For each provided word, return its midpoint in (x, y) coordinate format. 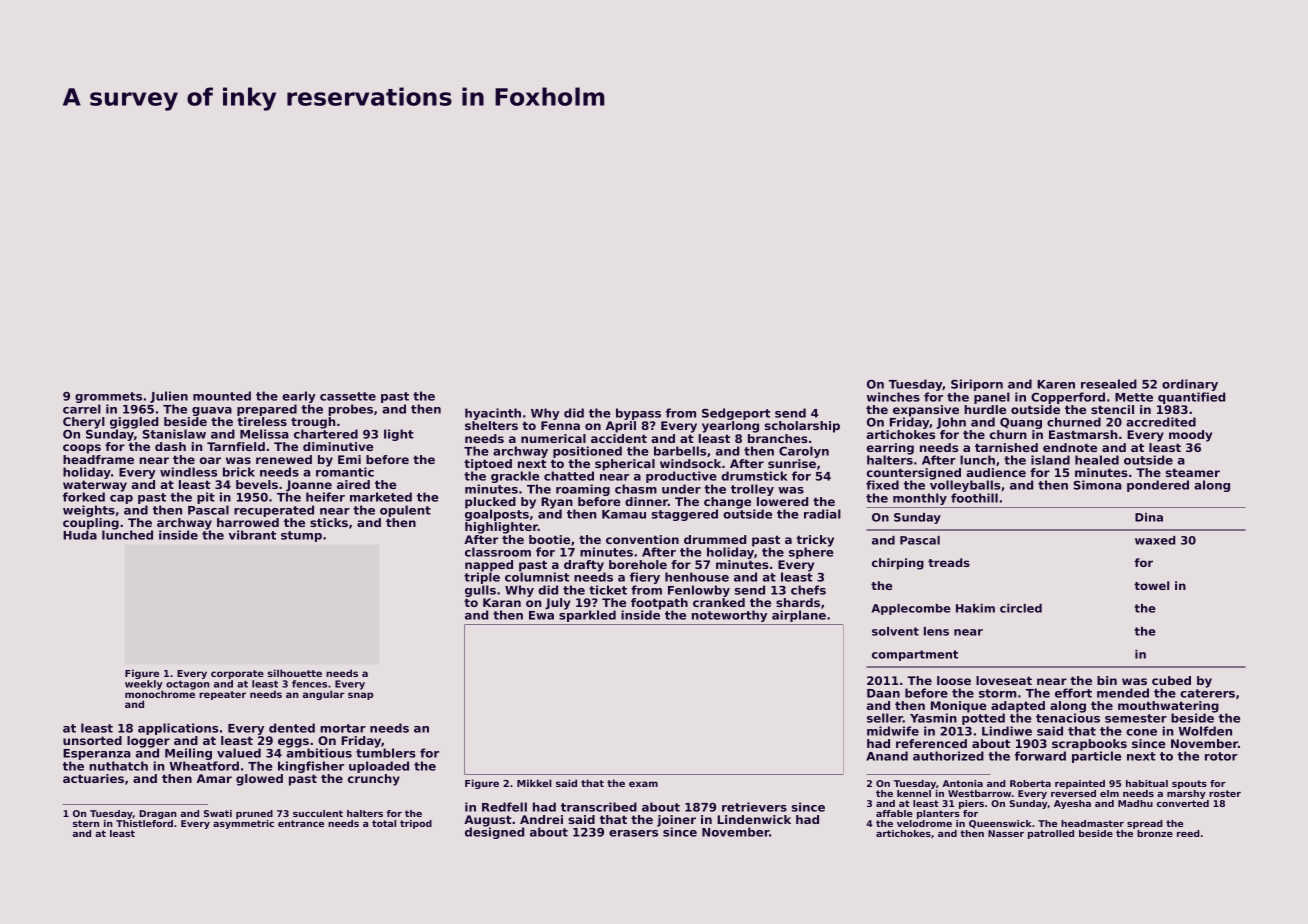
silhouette (295, 673)
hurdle (985, 409)
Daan (883, 693)
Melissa (264, 434)
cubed (1171, 680)
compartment (915, 655)
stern (86, 823)
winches (893, 397)
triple (482, 578)
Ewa (541, 615)
